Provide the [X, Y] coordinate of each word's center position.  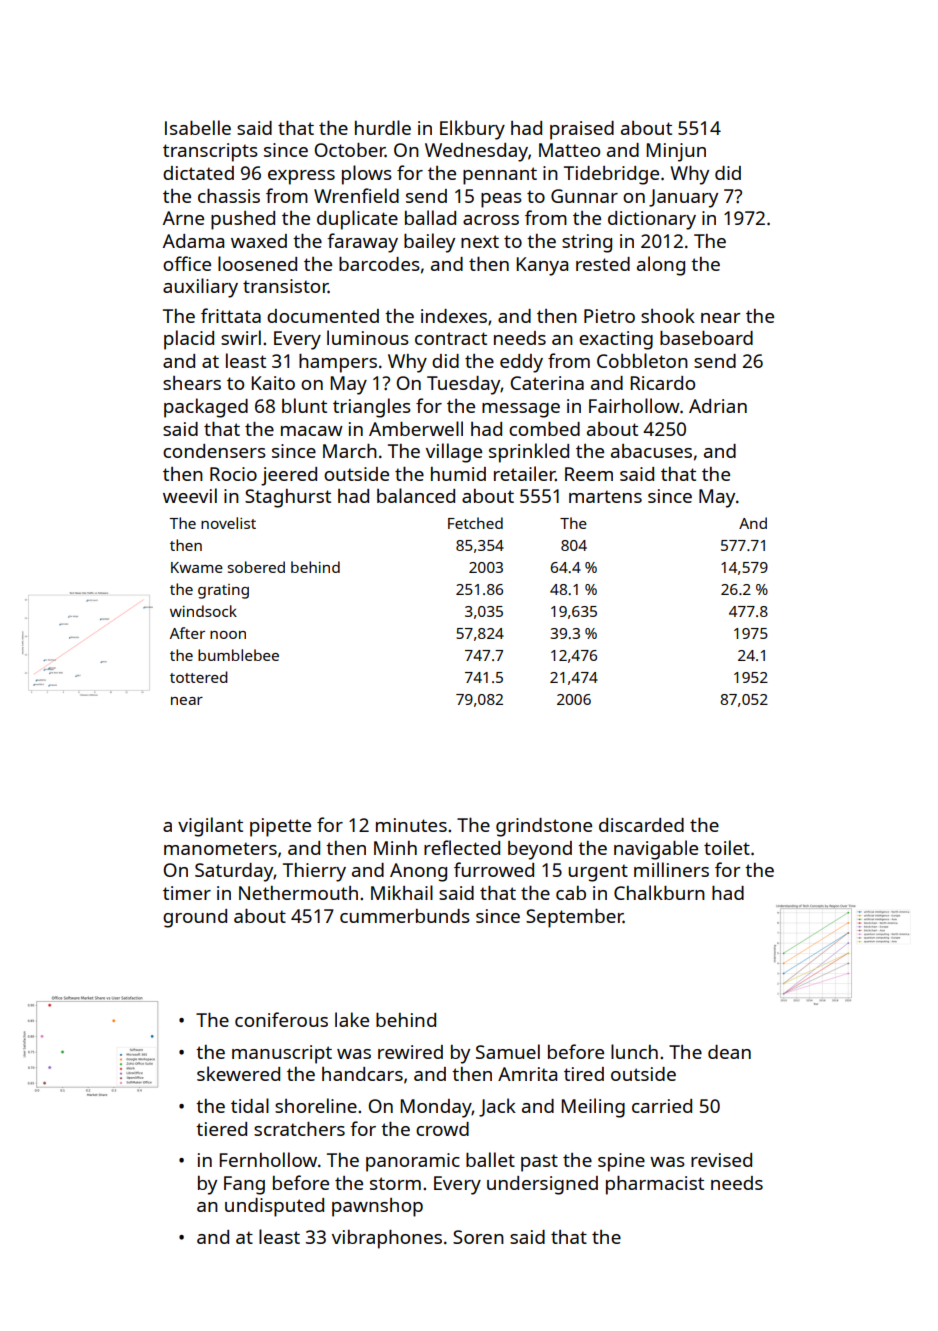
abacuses [651, 451]
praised [582, 130]
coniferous [281, 1019]
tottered [199, 677]
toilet [727, 847]
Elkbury [472, 130]
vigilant [210, 827]
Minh [395, 848]
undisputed [274, 1207]
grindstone [544, 827]
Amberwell [416, 428]
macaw [312, 431]
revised [721, 1160]
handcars [362, 1074]
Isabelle [198, 127]
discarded [641, 825]
